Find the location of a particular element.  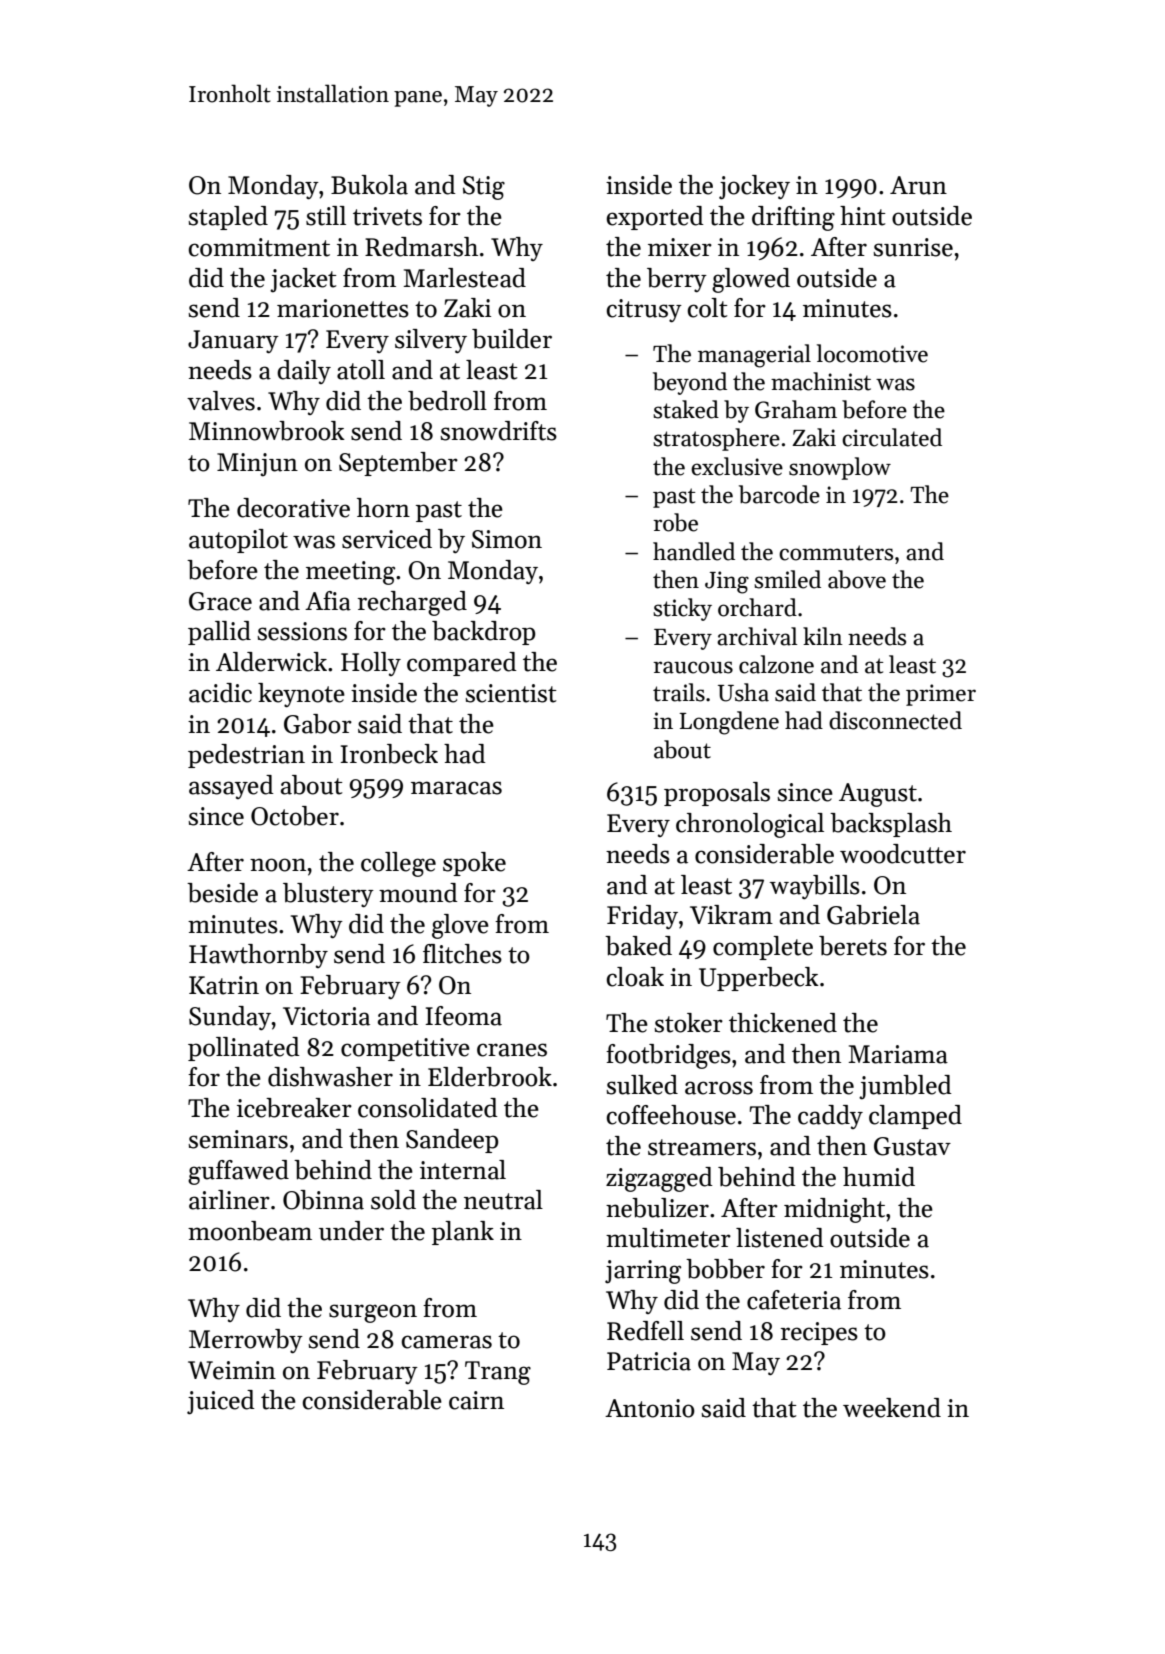

Vikram is located at coordinates (731, 915).
